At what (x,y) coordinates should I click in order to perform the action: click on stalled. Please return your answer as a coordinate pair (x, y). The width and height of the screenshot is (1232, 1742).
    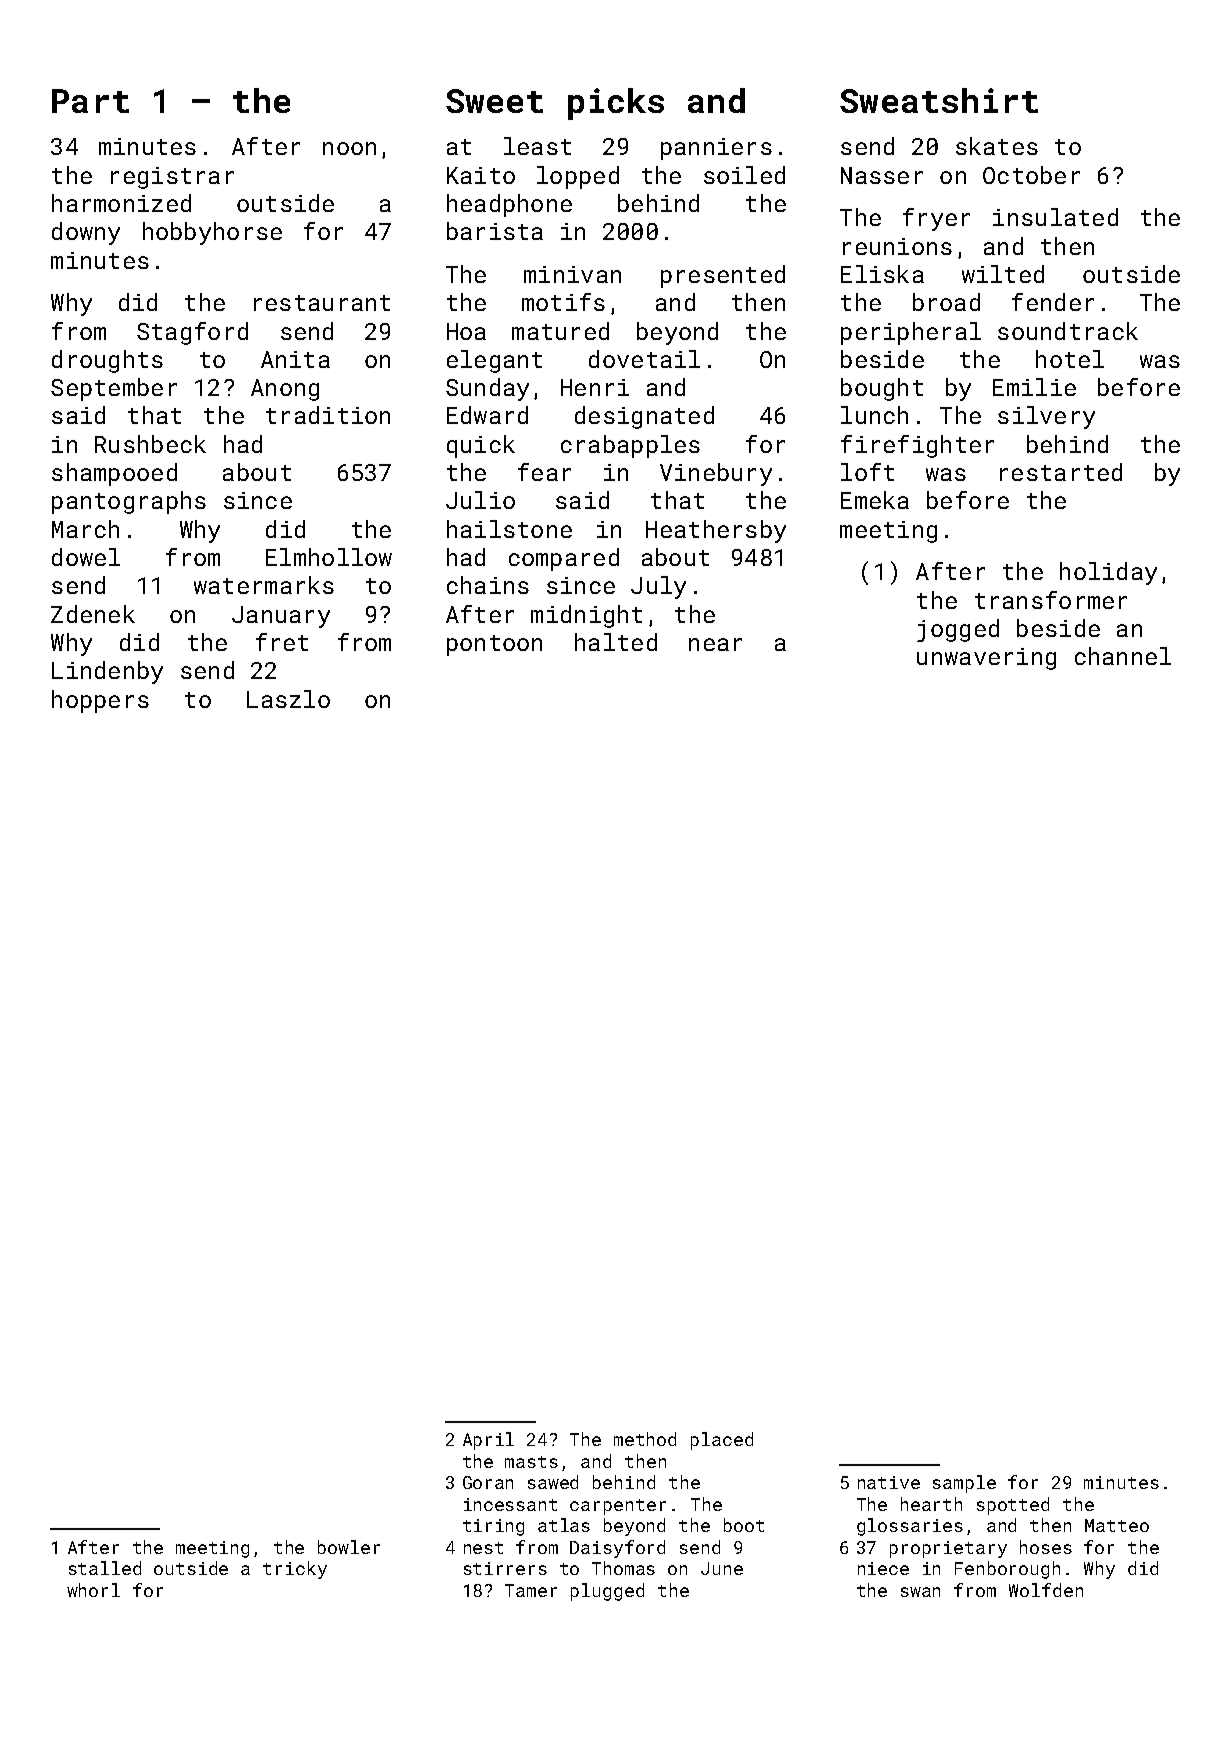
    Looking at the image, I should click on (105, 1568).
